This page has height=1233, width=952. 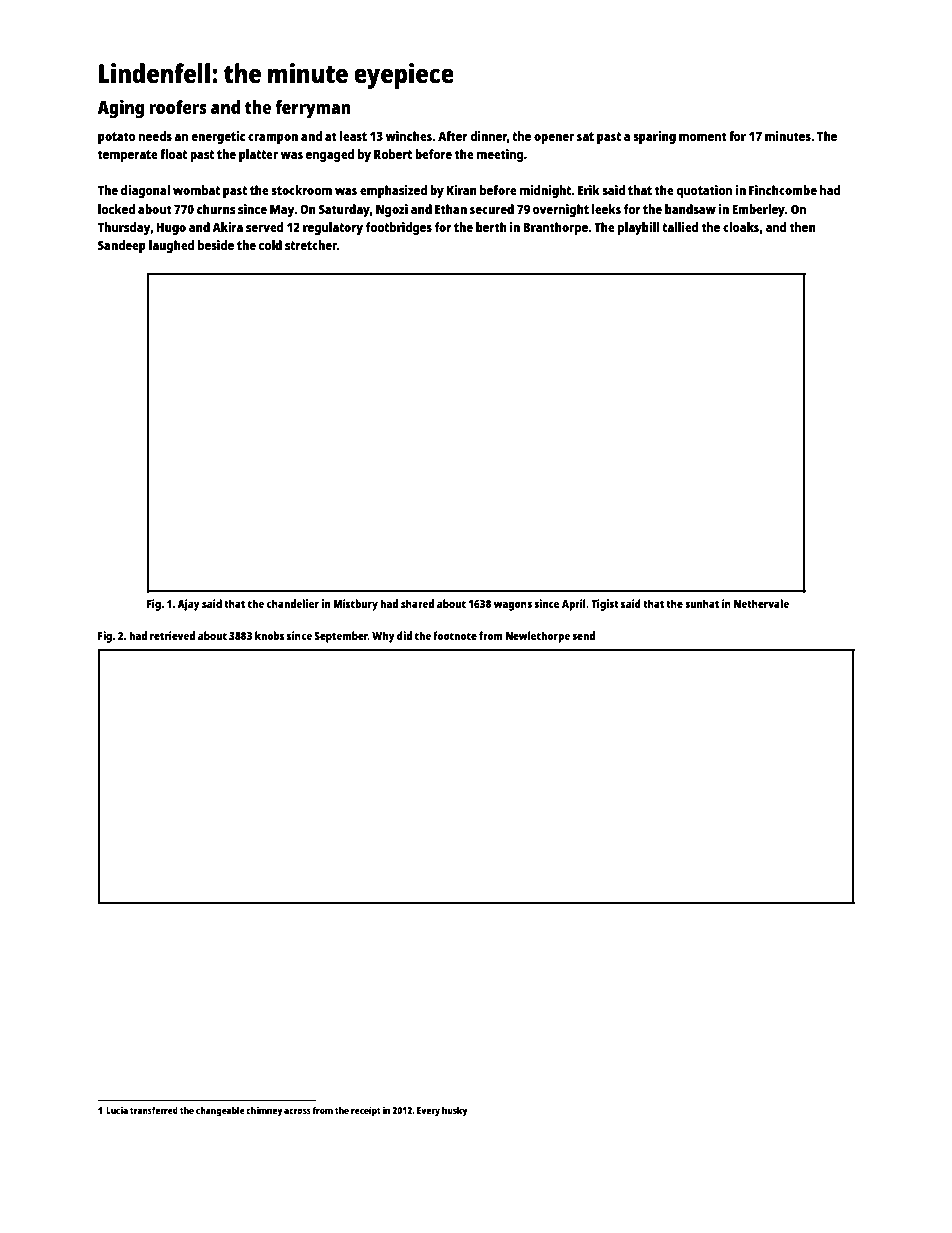 What do you see at coordinates (392, 210) in the page?
I see `Ngozi` at bounding box center [392, 210].
